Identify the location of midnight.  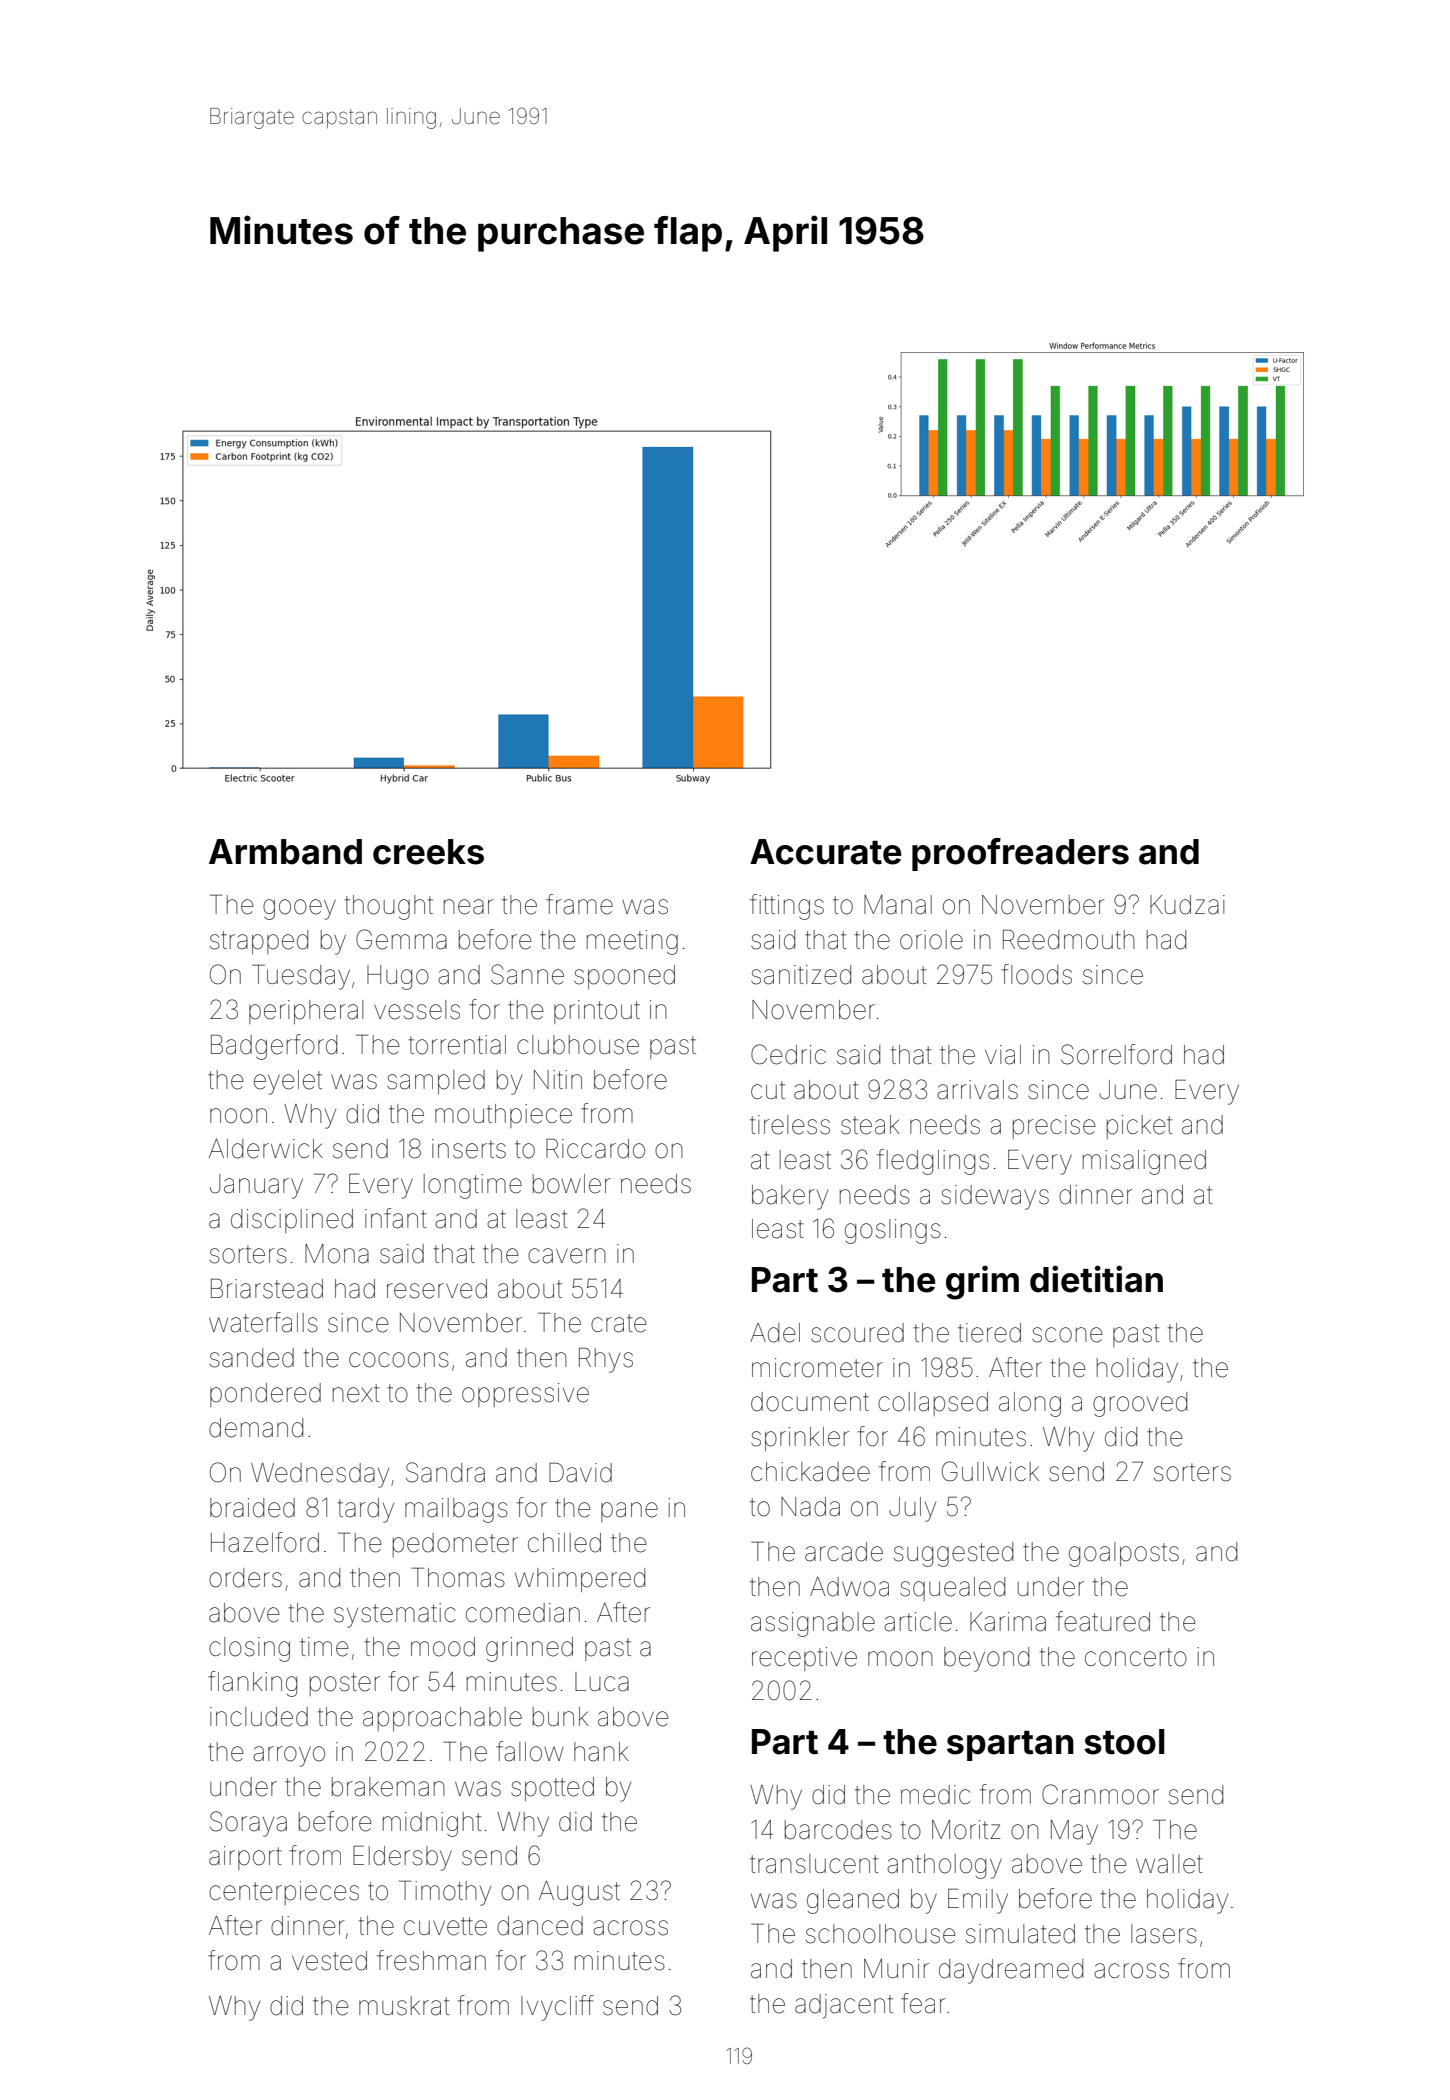
(432, 1824).
